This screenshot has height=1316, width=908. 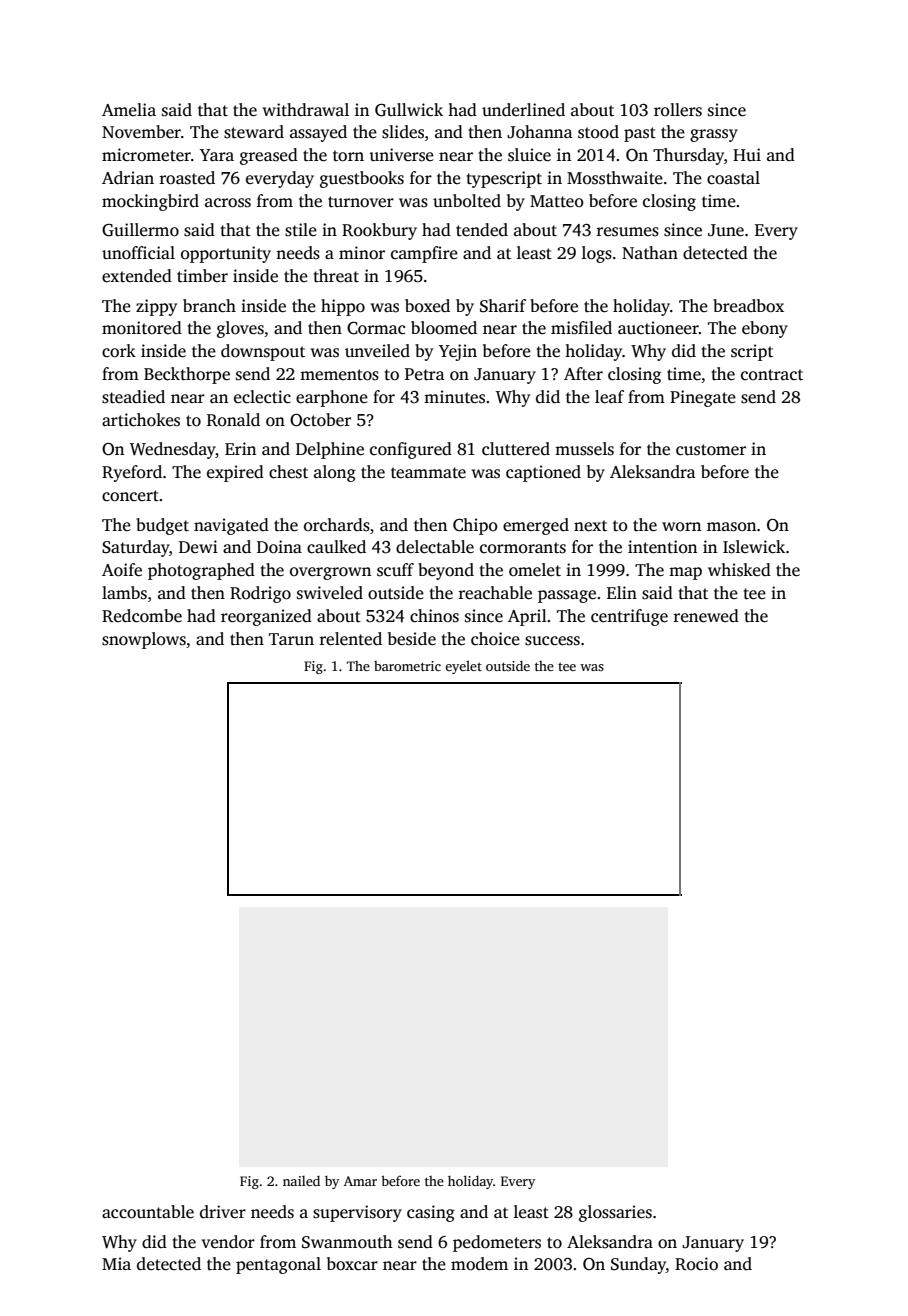 What do you see at coordinates (140, 230) in the screenshot?
I see `Guillermo` at bounding box center [140, 230].
